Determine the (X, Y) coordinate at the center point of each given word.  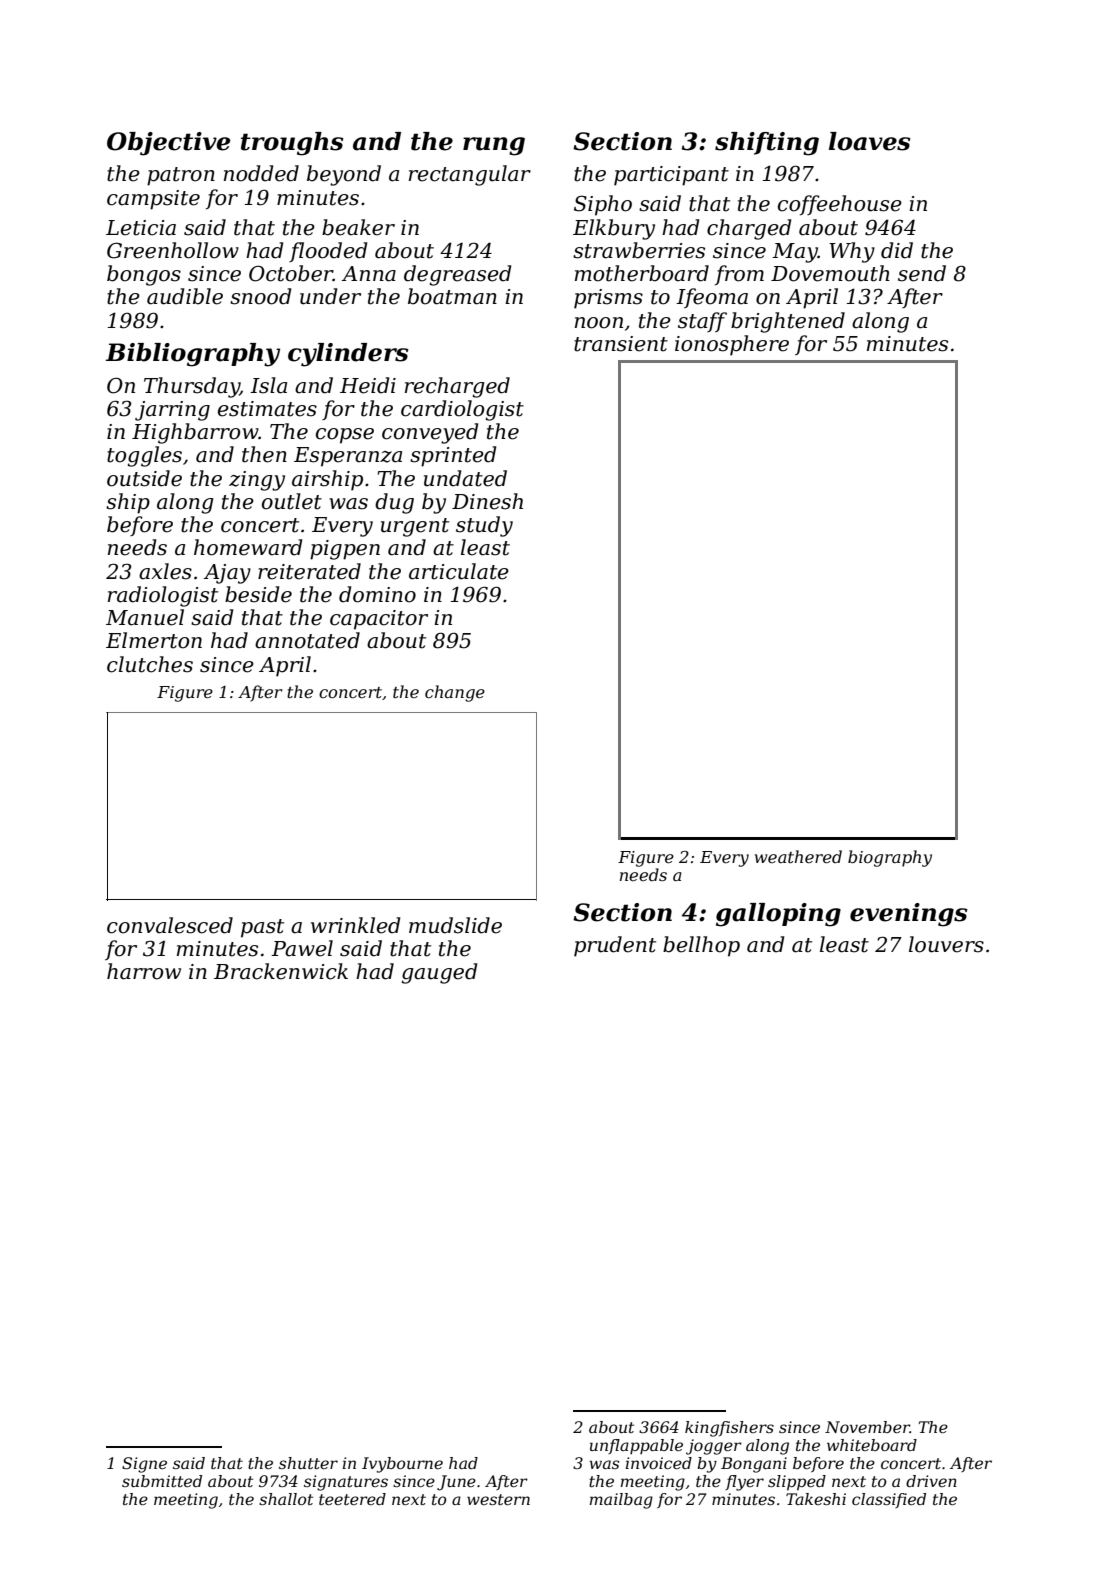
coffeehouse (840, 205)
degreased (457, 275)
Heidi (368, 385)
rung (494, 146)
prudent (615, 946)
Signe (144, 1465)
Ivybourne (402, 1465)
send (922, 273)
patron (181, 176)
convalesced (170, 925)
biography (890, 858)
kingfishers (729, 1429)
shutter (308, 1463)
